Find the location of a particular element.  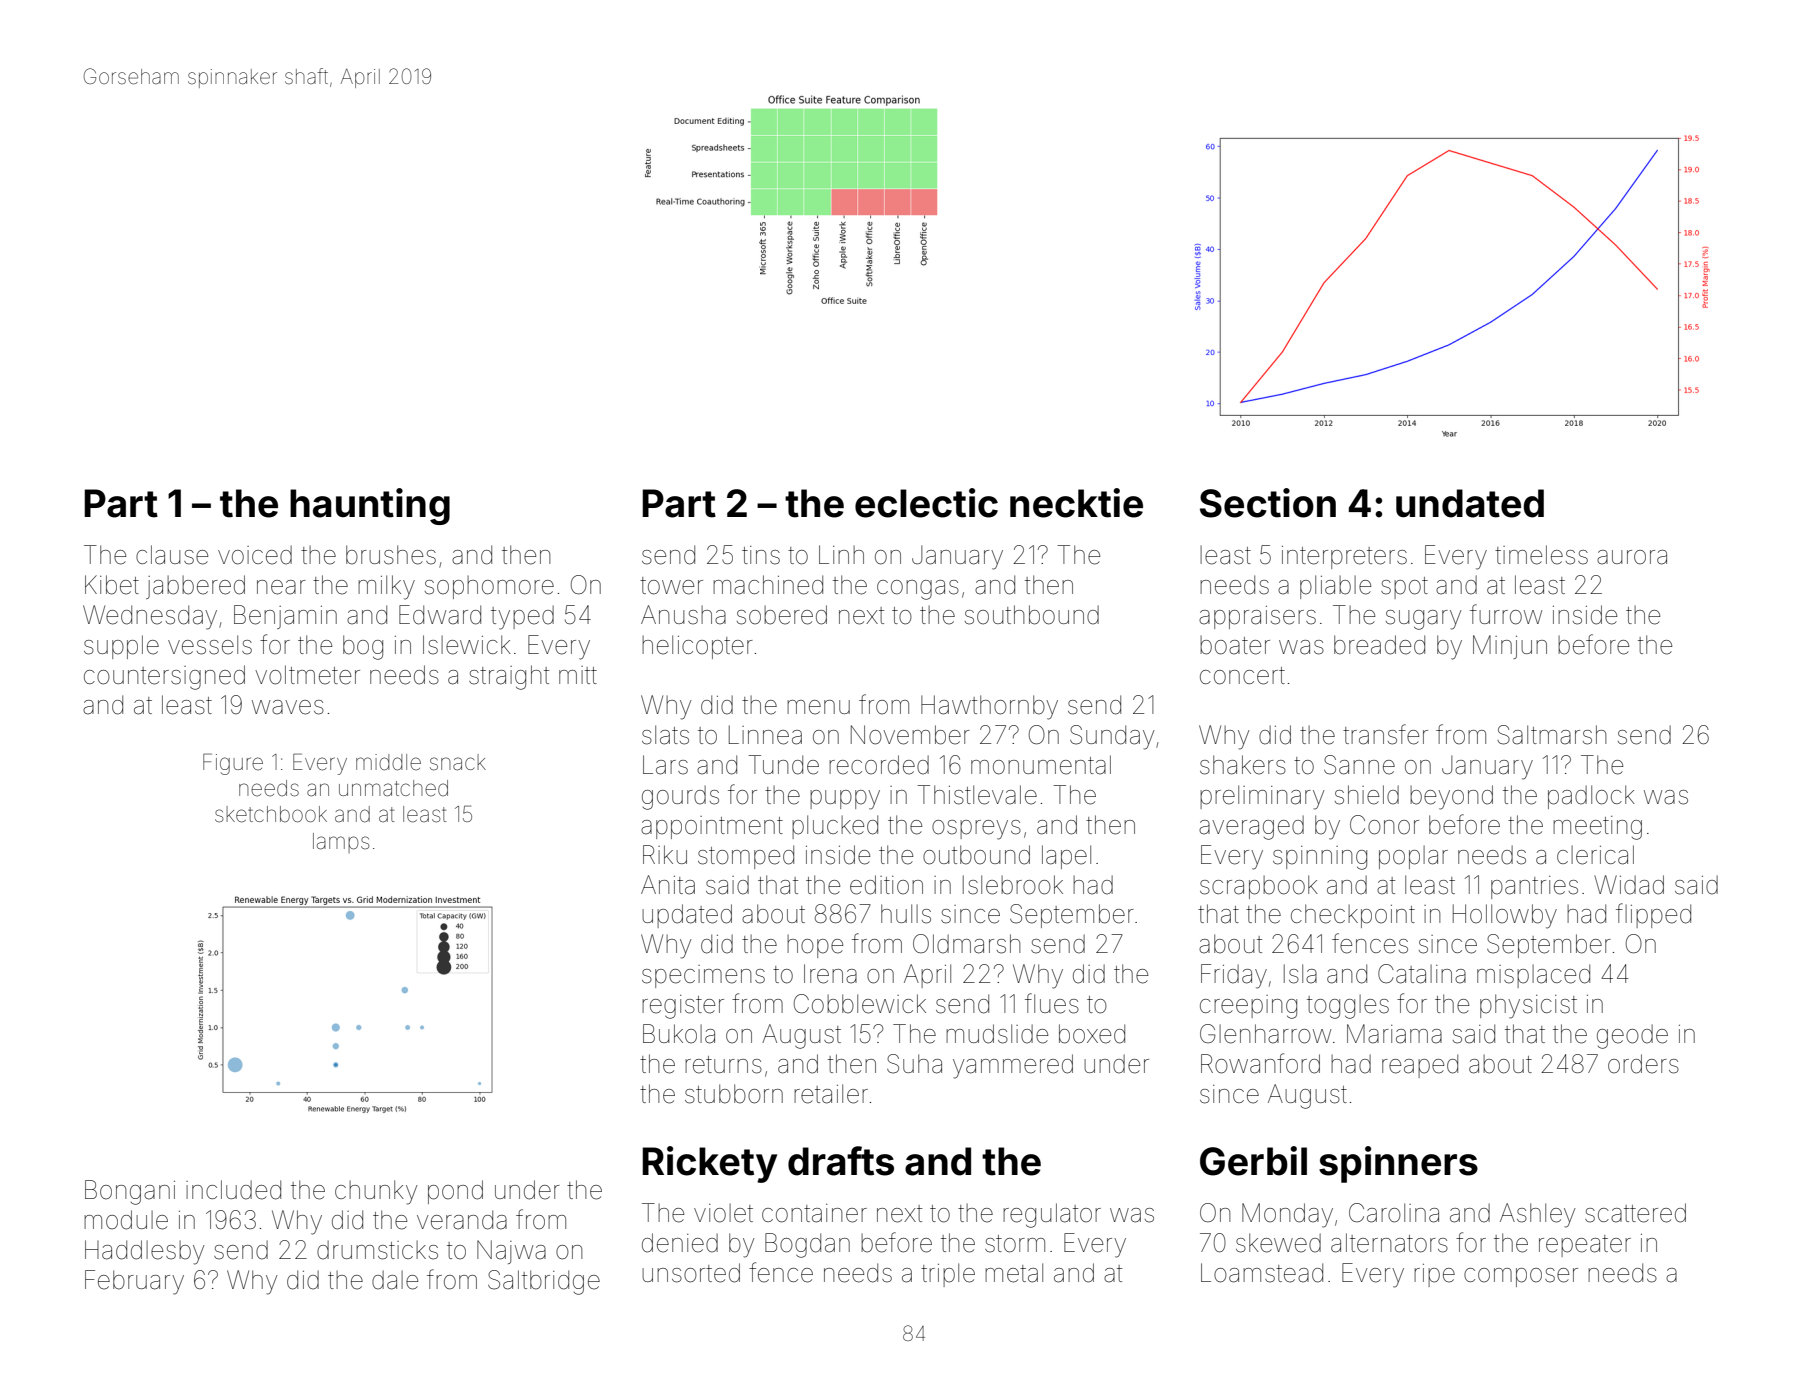

lamps is located at coordinates (341, 843).
